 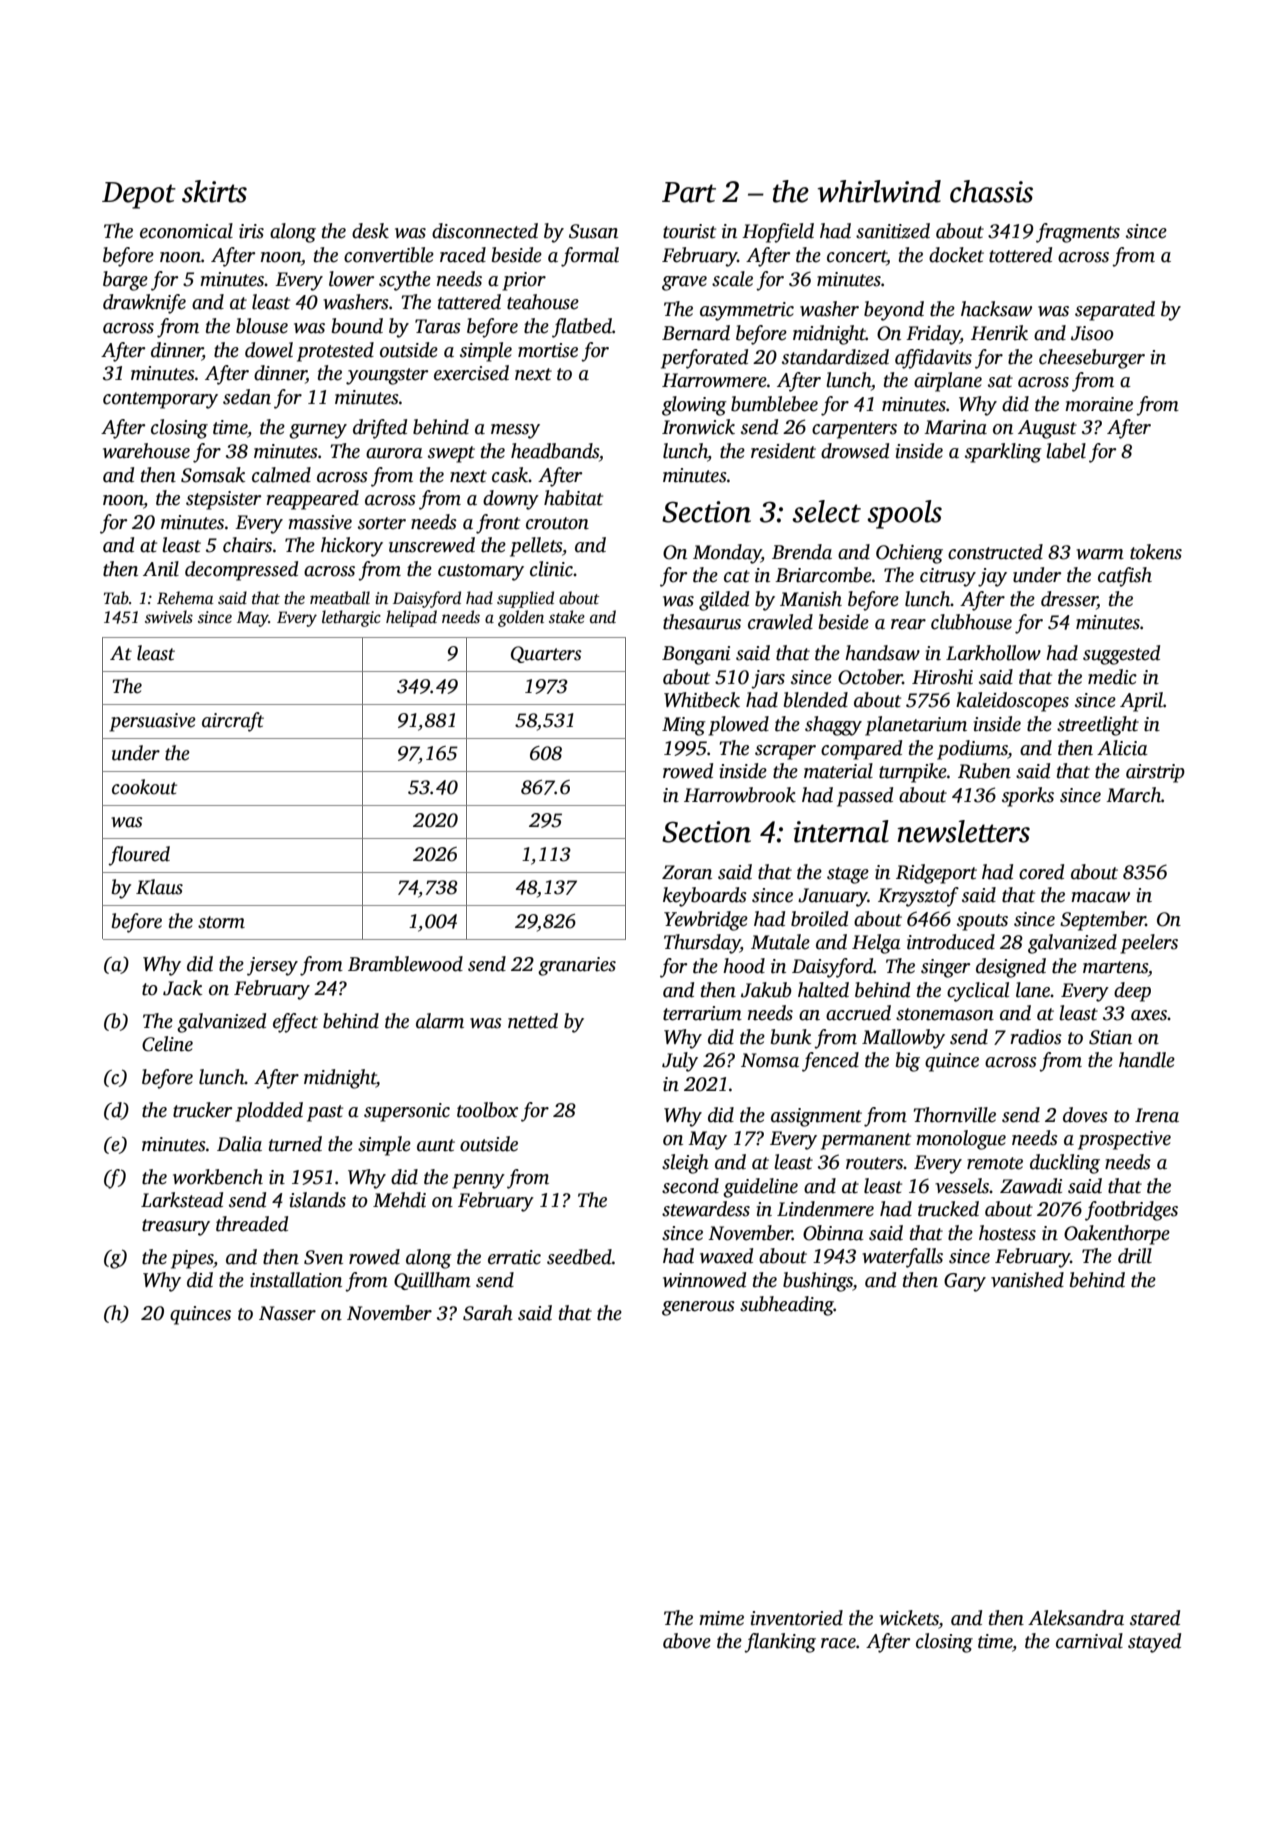 I want to click on drill, so click(x=1135, y=1256).
